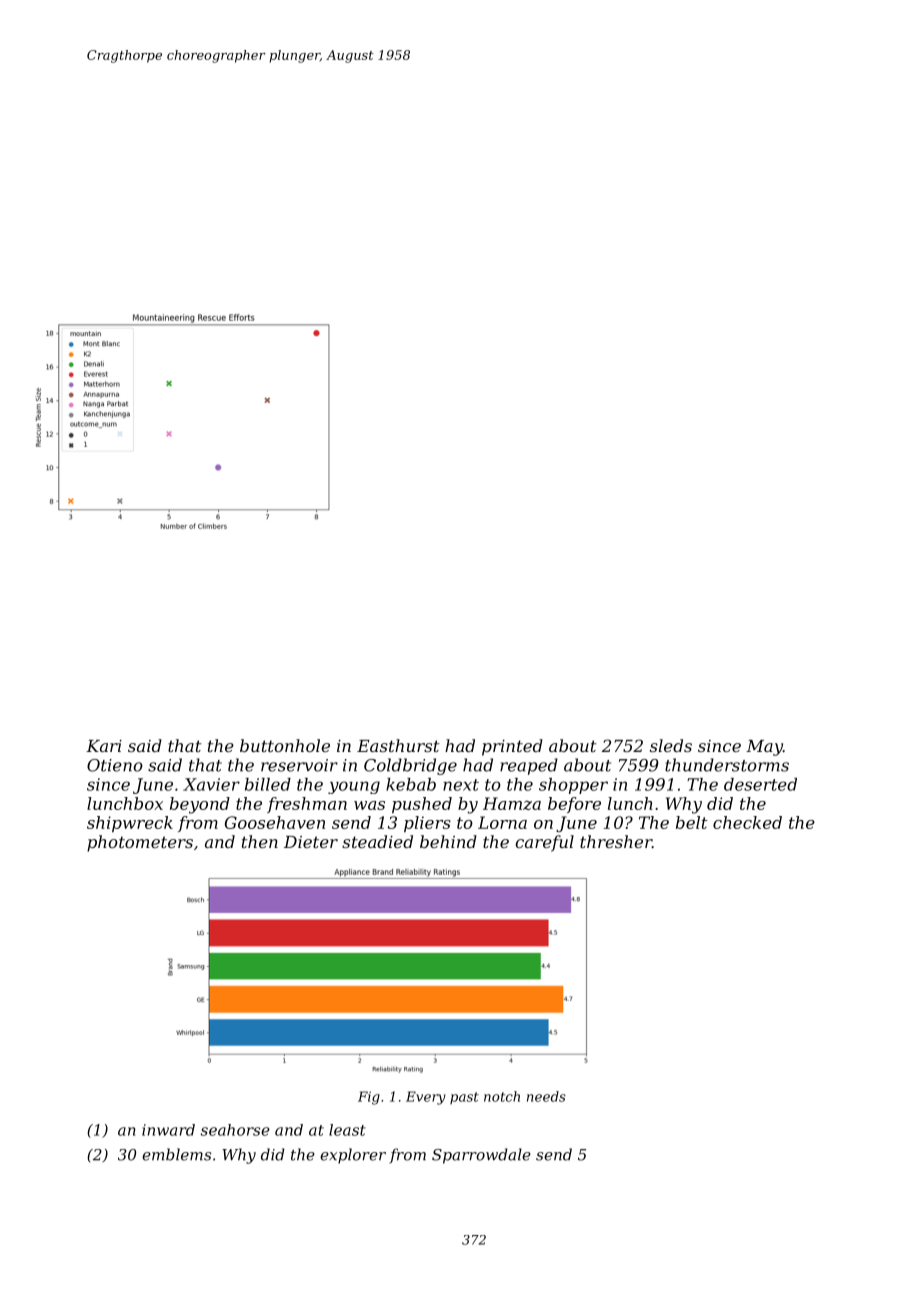 This screenshot has width=924, height=1314. What do you see at coordinates (426, 1098) in the screenshot?
I see `Every` at bounding box center [426, 1098].
